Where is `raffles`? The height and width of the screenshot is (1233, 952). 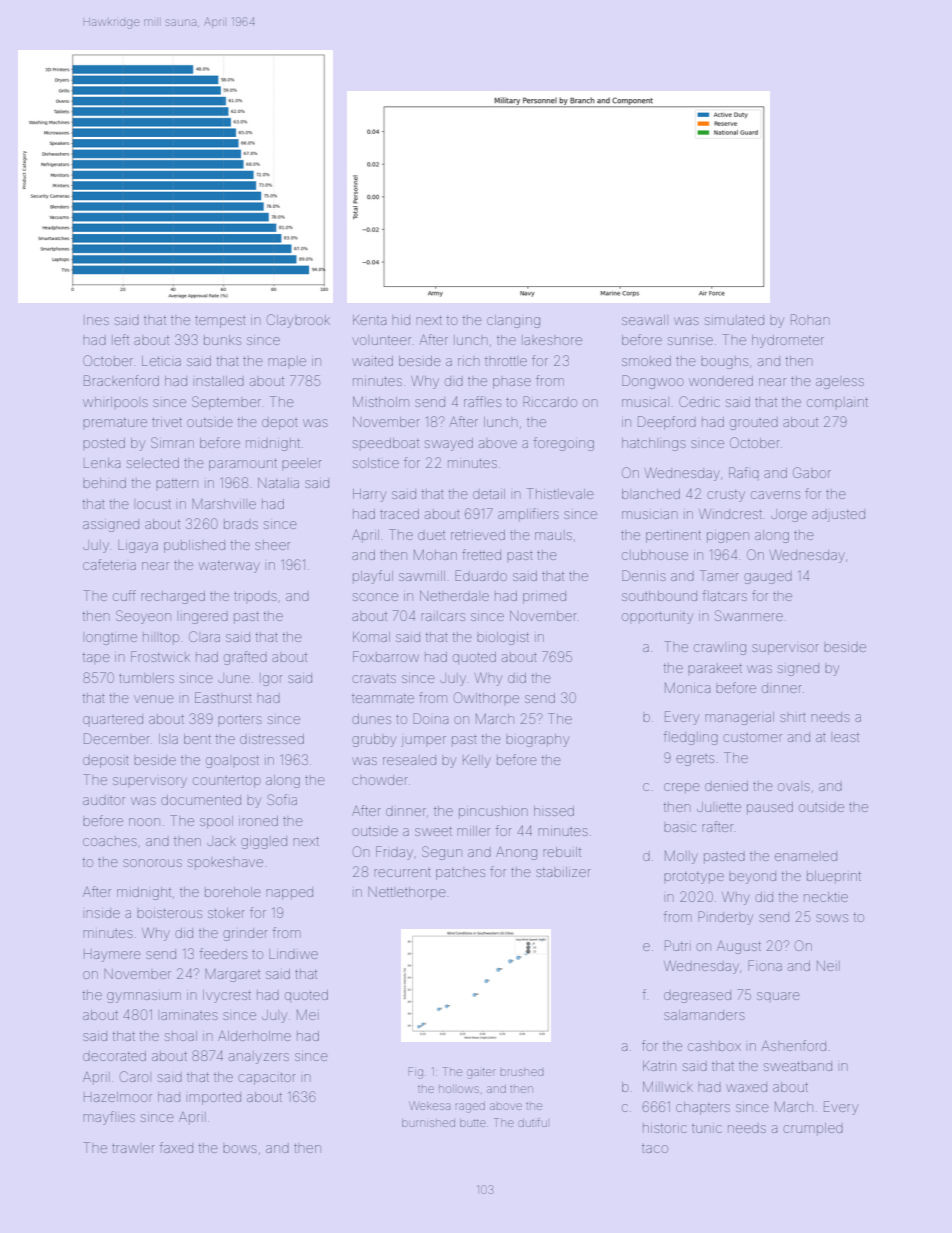
raffles is located at coordinates (482, 401).
